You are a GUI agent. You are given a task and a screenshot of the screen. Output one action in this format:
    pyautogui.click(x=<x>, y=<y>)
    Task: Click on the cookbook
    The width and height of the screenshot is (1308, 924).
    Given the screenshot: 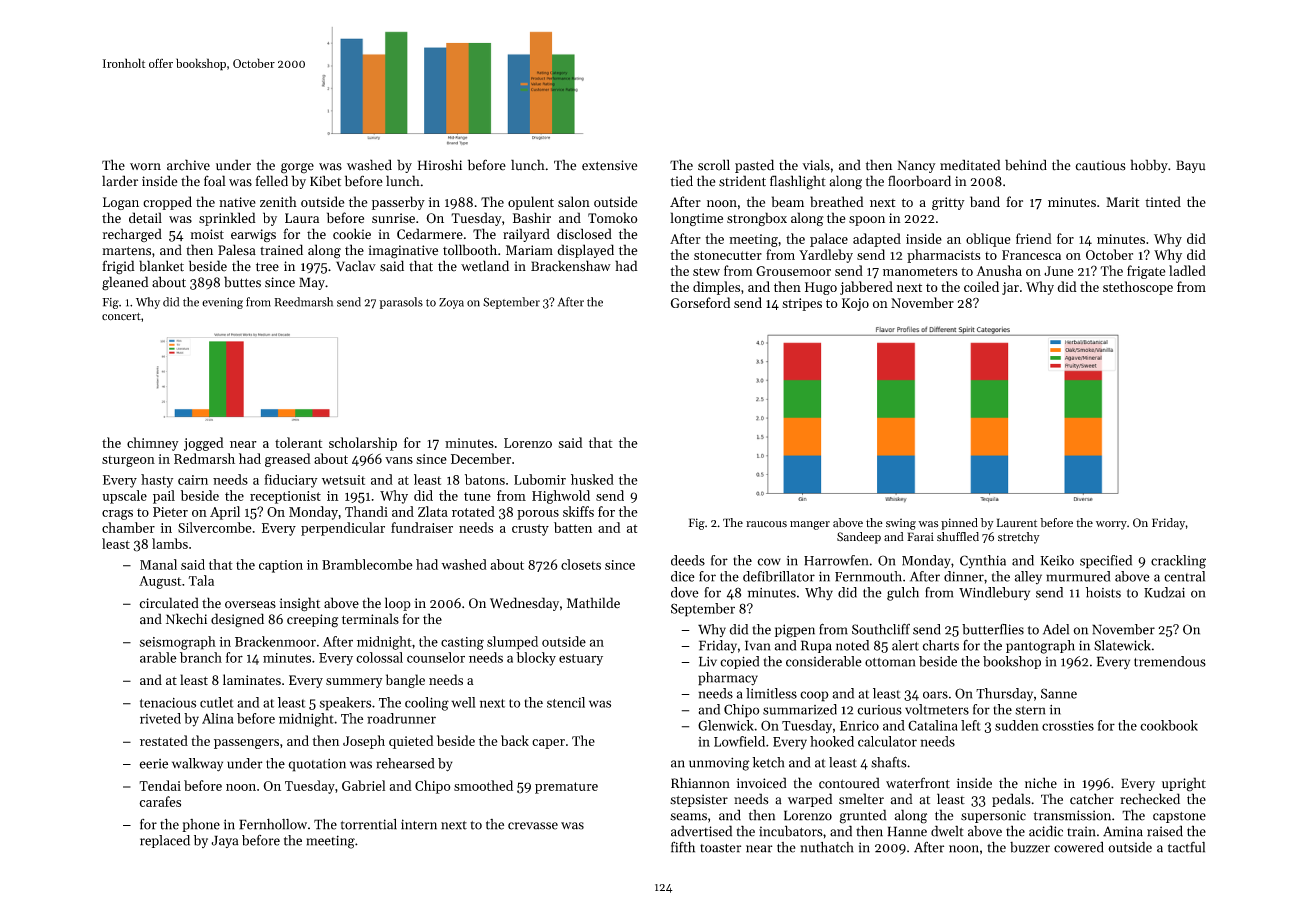 What is the action you would take?
    pyautogui.click(x=1169, y=725)
